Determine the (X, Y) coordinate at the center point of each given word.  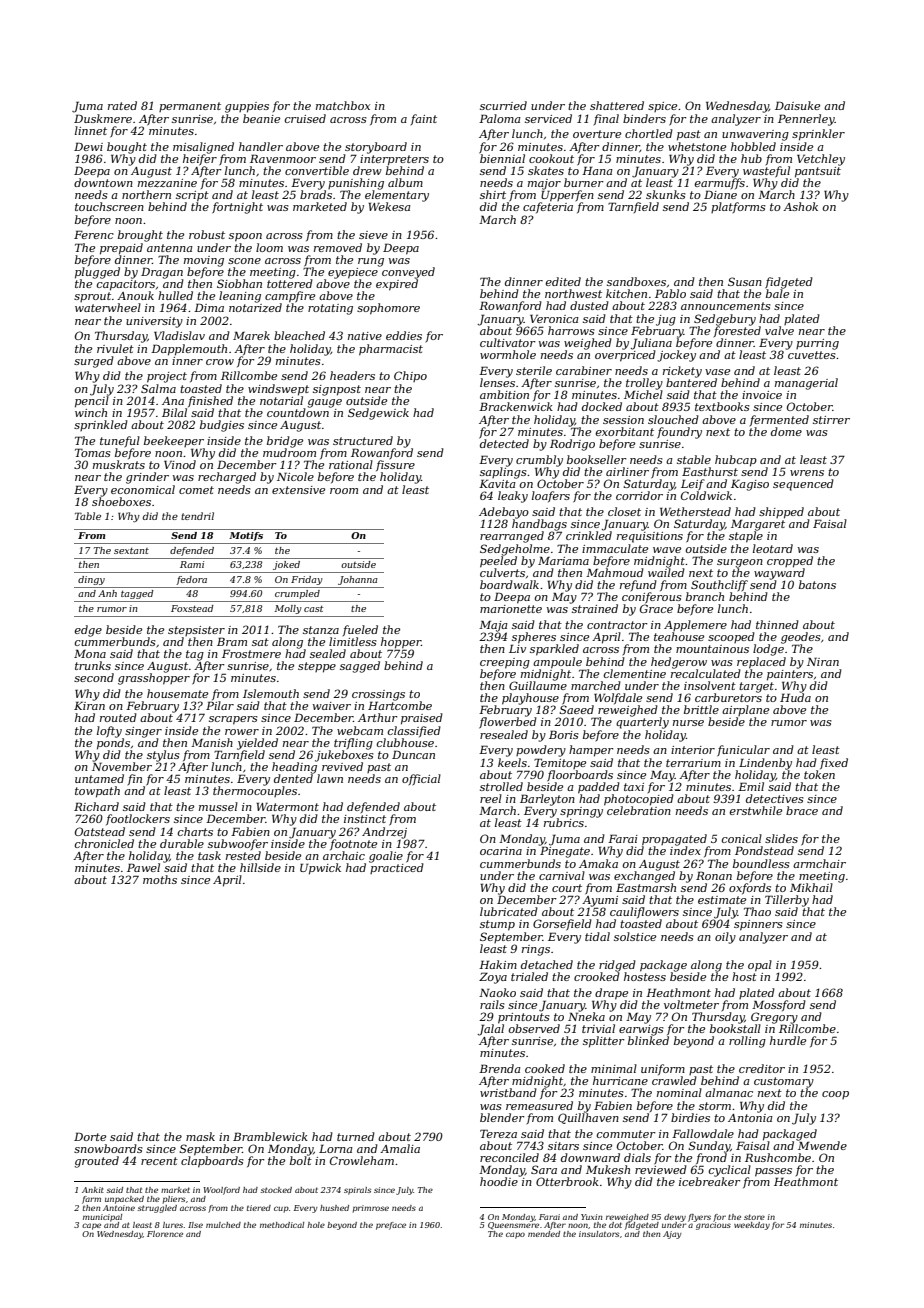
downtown (103, 182)
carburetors (728, 697)
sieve (373, 235)
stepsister (196, 631)
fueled (360, 630)
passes (773, 1172)
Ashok (800, 206)
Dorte (90, 1136)
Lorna (336, 1148)
